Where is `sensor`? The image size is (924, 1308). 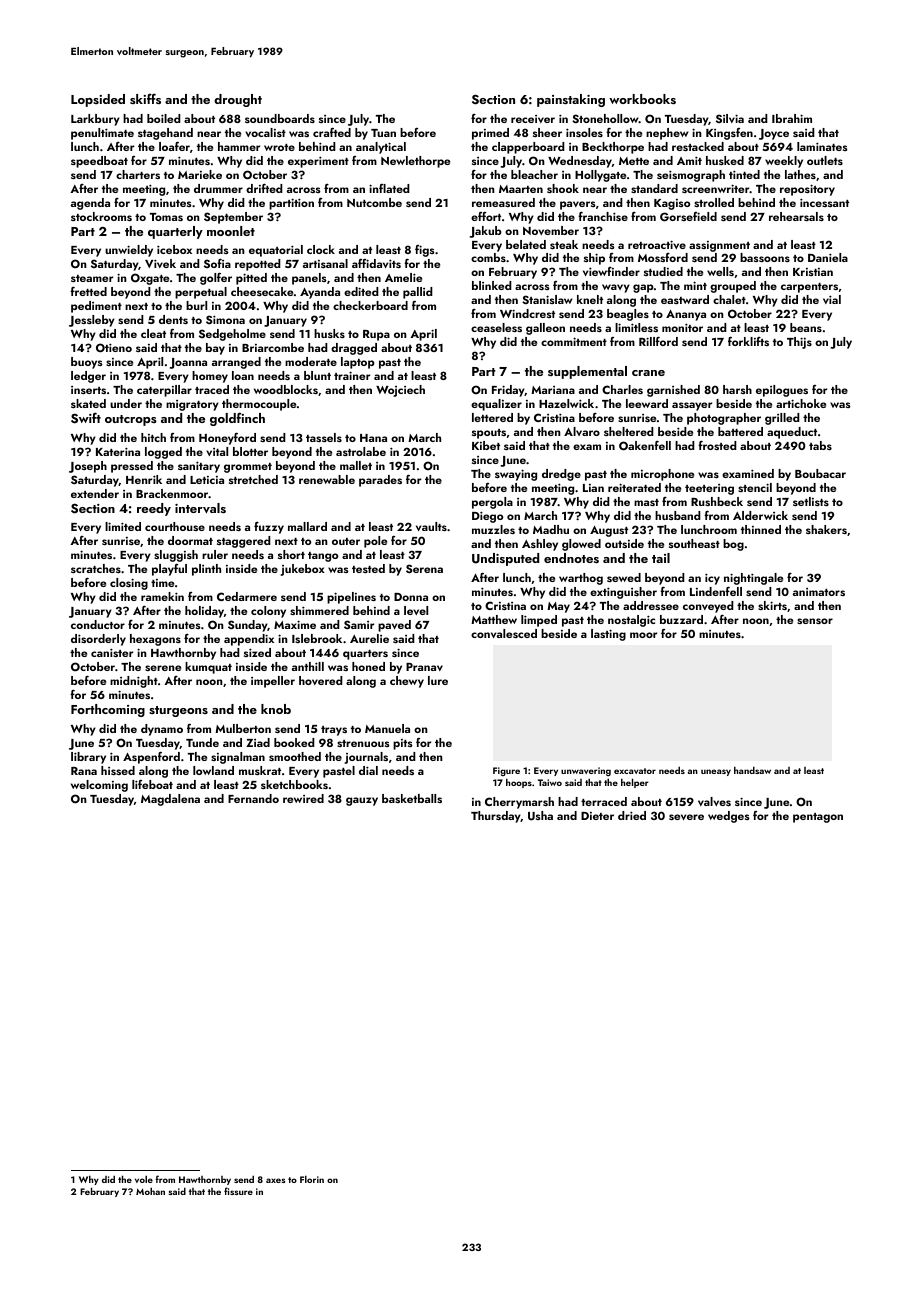
sensor is located at coordinates (815, 621).
